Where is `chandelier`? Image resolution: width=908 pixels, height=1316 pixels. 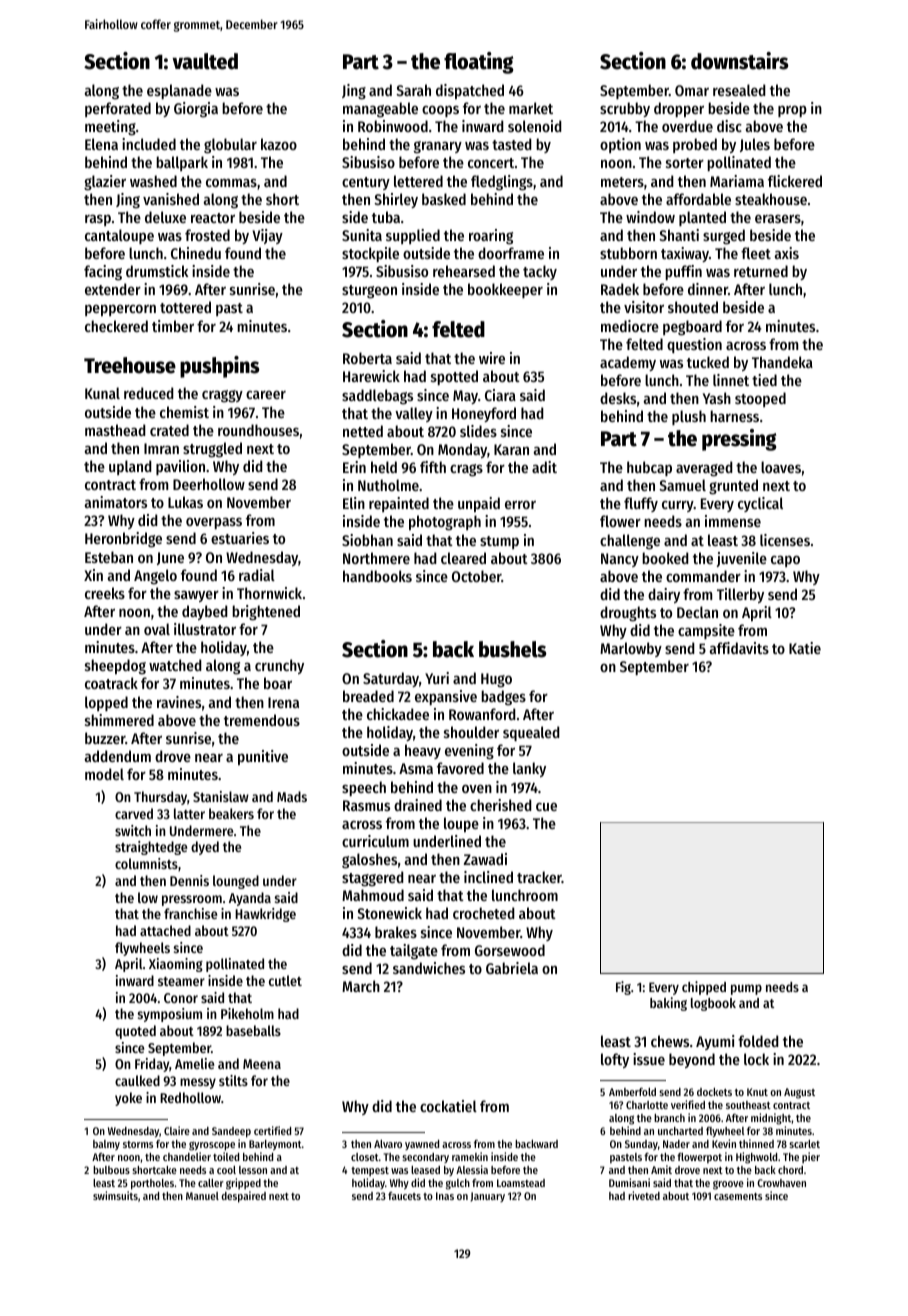
chandelier is located at coordinates (187, 1156).
